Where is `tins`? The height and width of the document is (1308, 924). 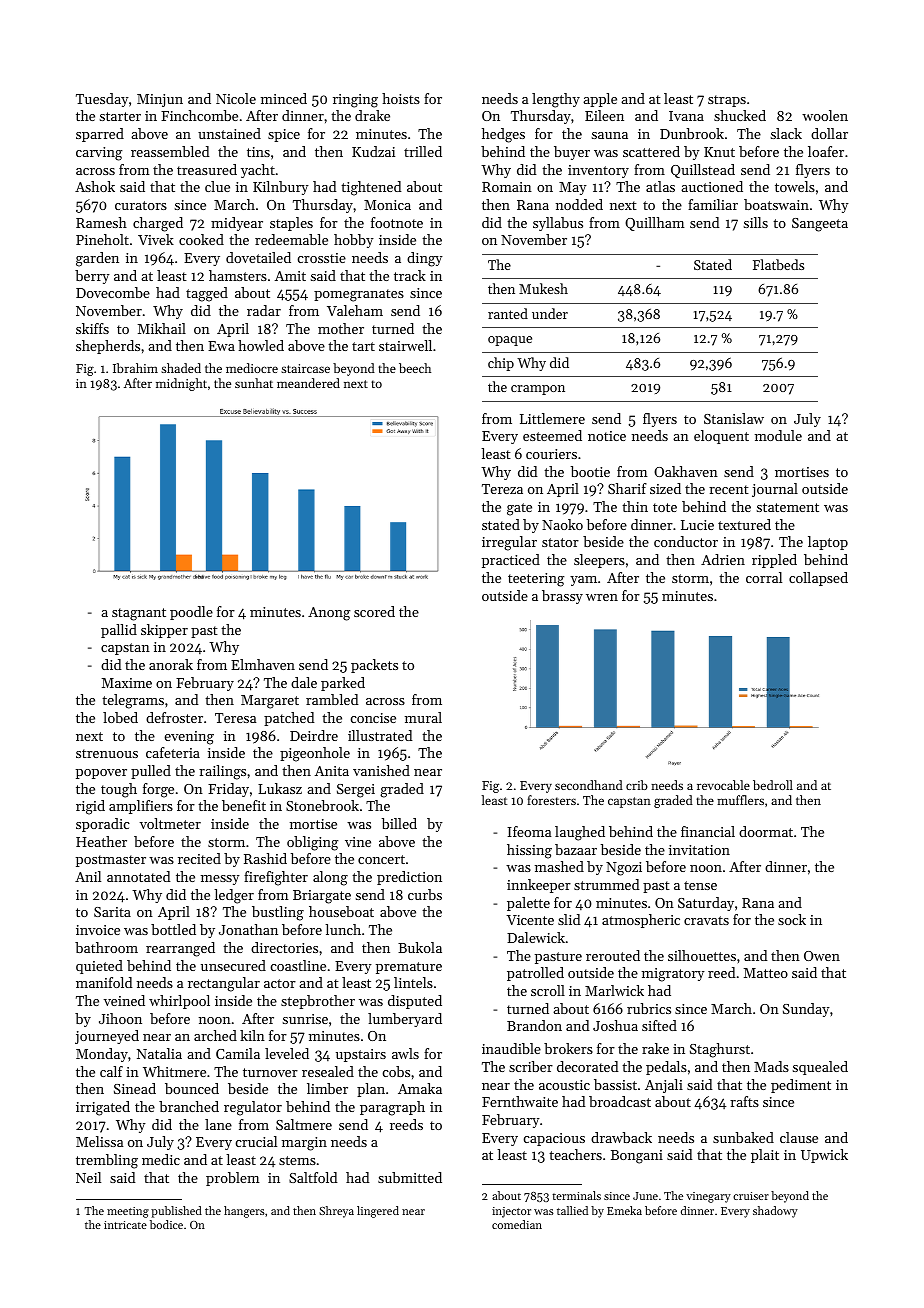
tins is located at coordinates (258, 152).
